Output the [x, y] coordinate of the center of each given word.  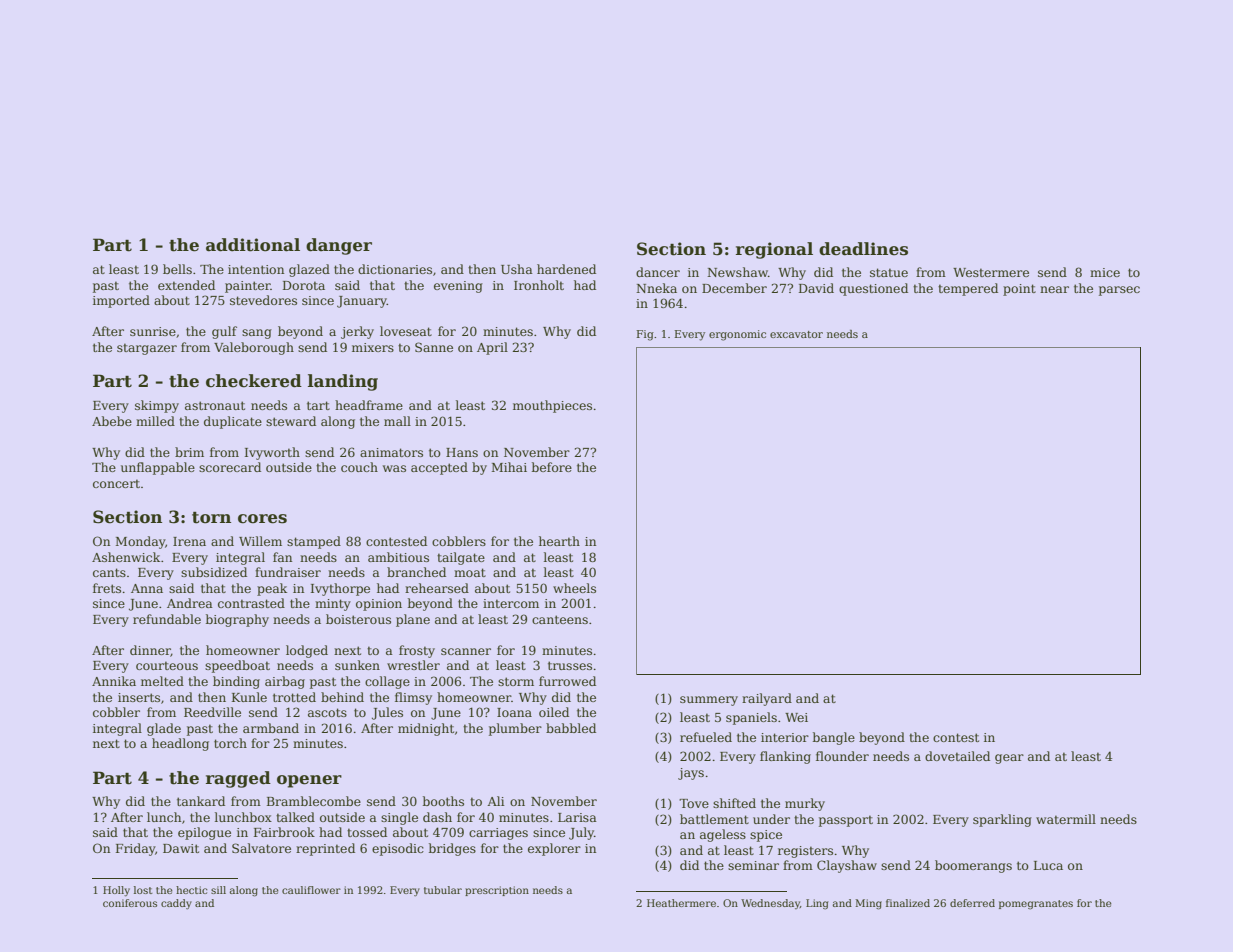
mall [397, 421]
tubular [443, 890]
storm [516, 681]
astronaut [215, 405]
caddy [176, 904]
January [362, 302]
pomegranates [1036, 905]
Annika [114, 681]
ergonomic [737, 335]
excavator [796, 334]
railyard [767, 699]
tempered [968, 289]
